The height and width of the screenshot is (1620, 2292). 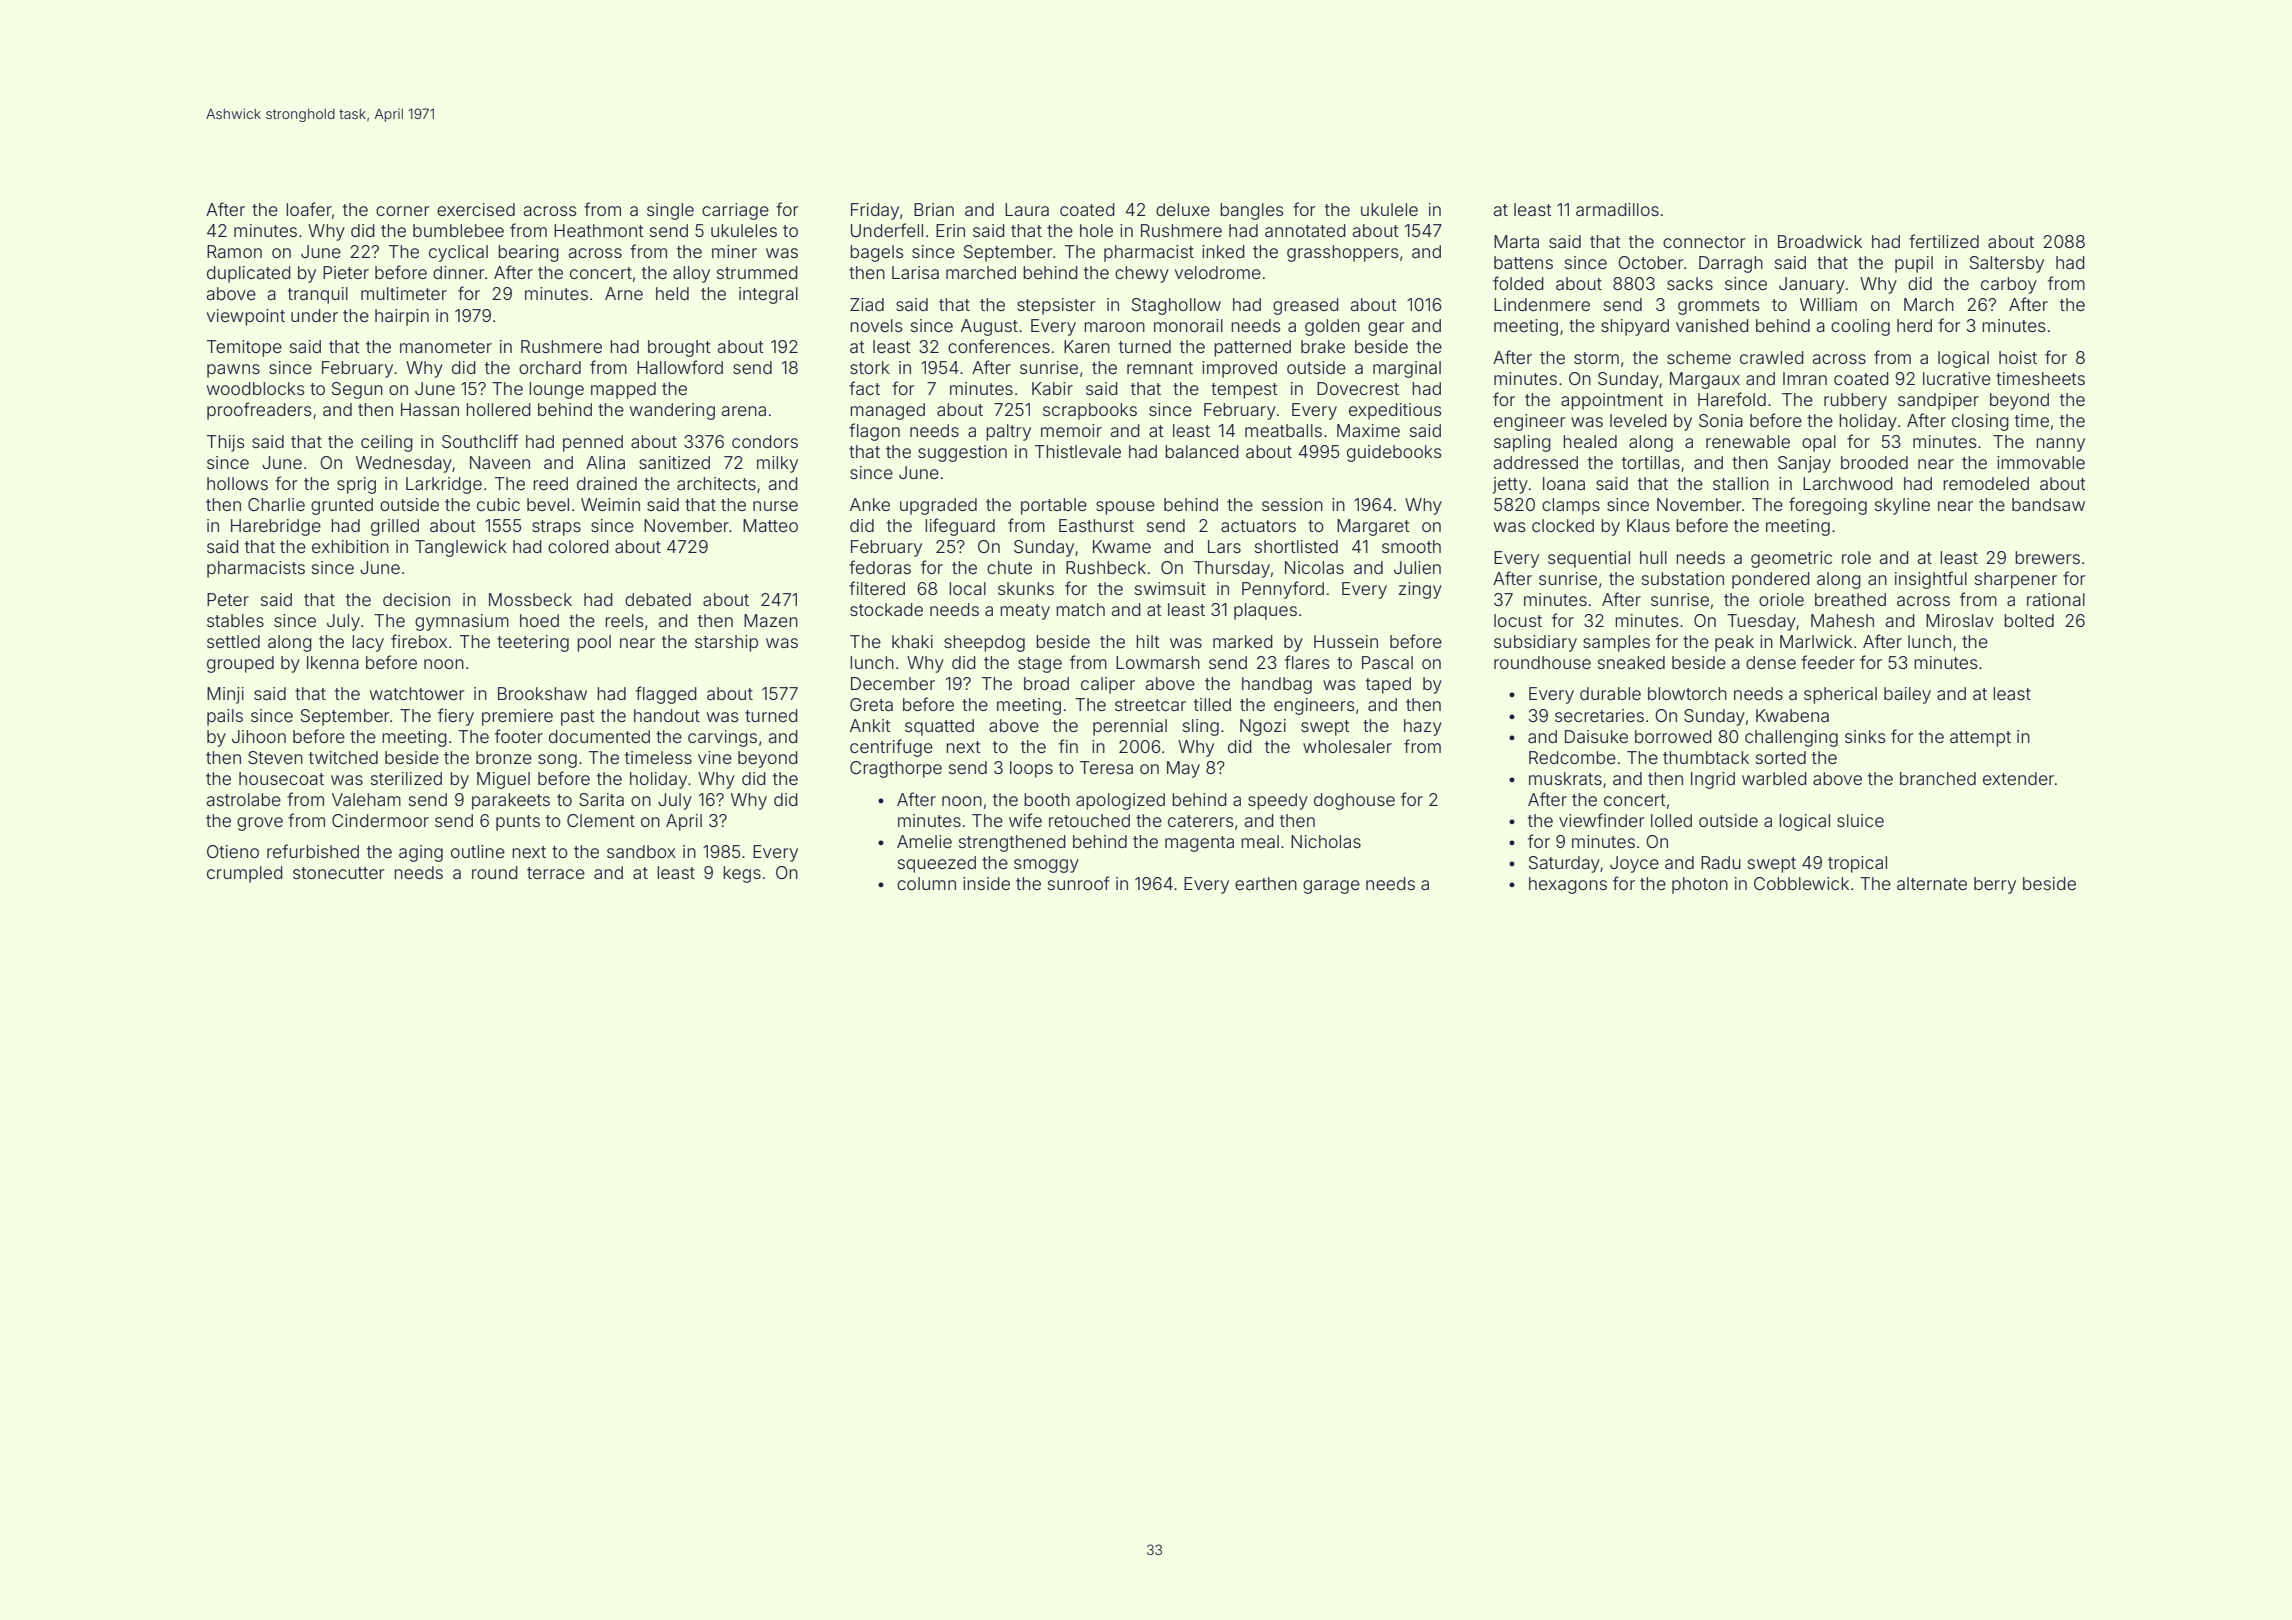 What do you see at coordinates (1283, 590) in the screenshot?
I see `Pennyford` at bounding box center [1283, 590].
